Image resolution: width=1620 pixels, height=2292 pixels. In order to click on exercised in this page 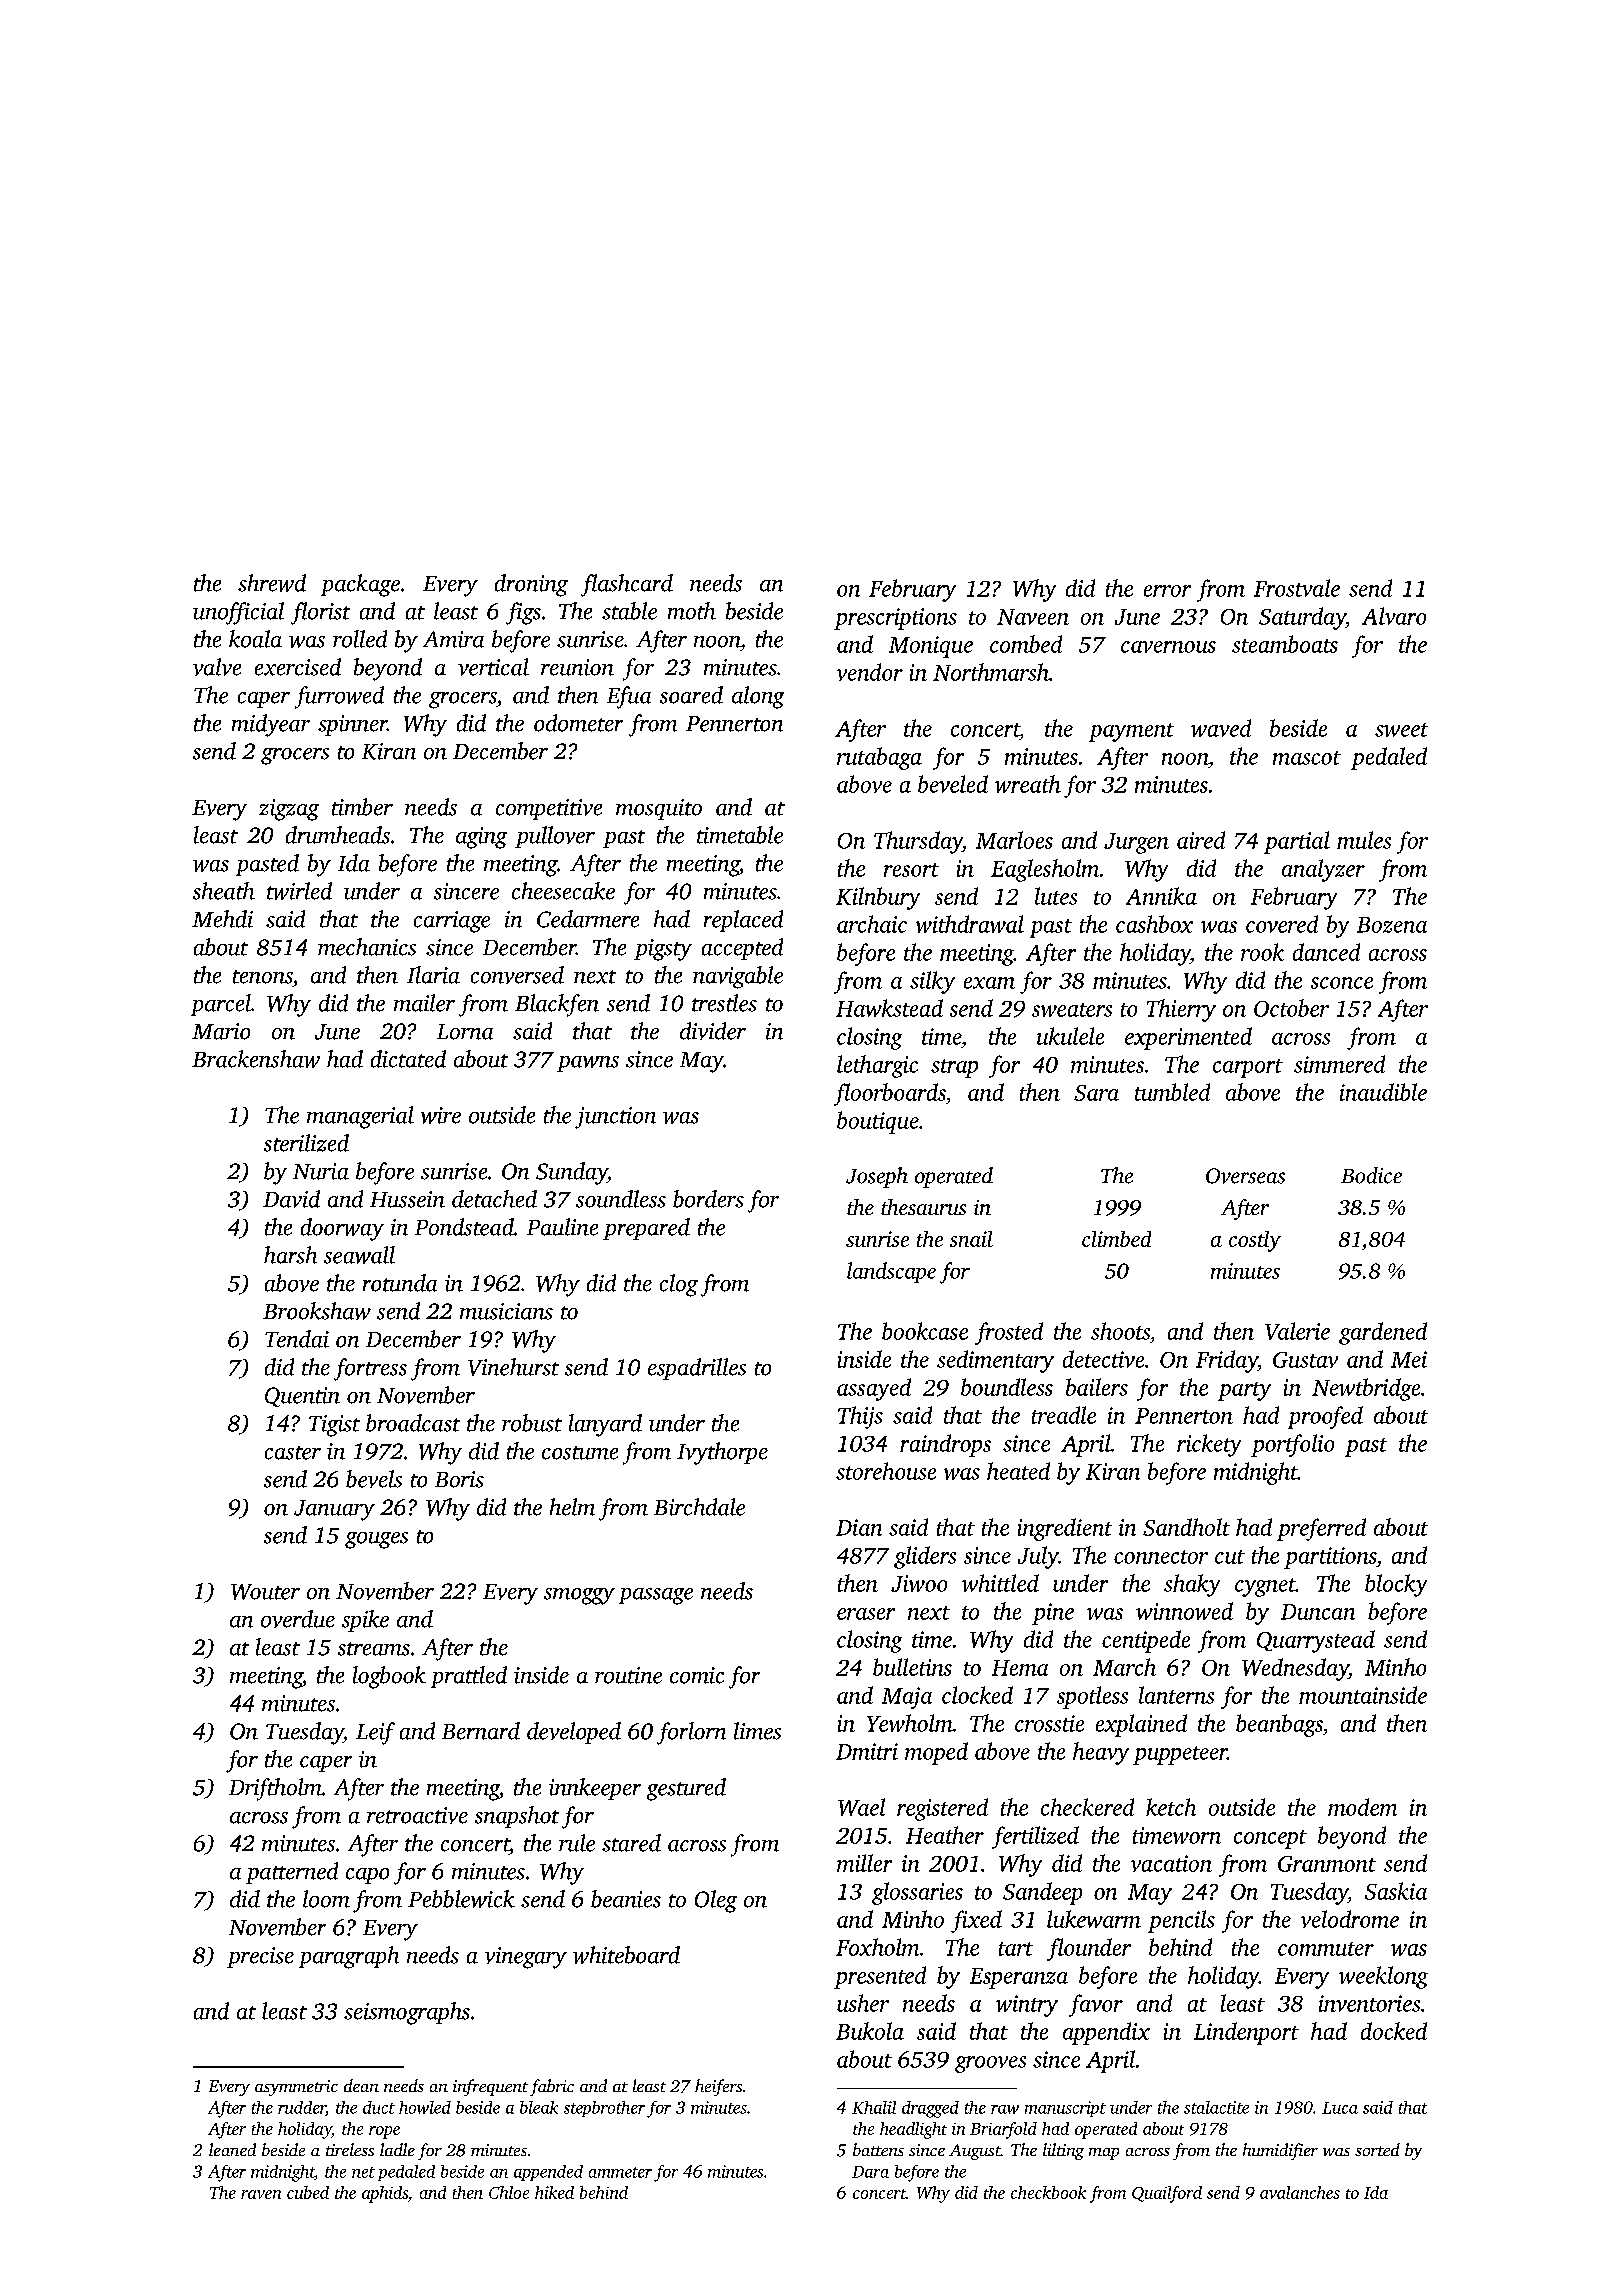, I will do `click(298, 667)`.
